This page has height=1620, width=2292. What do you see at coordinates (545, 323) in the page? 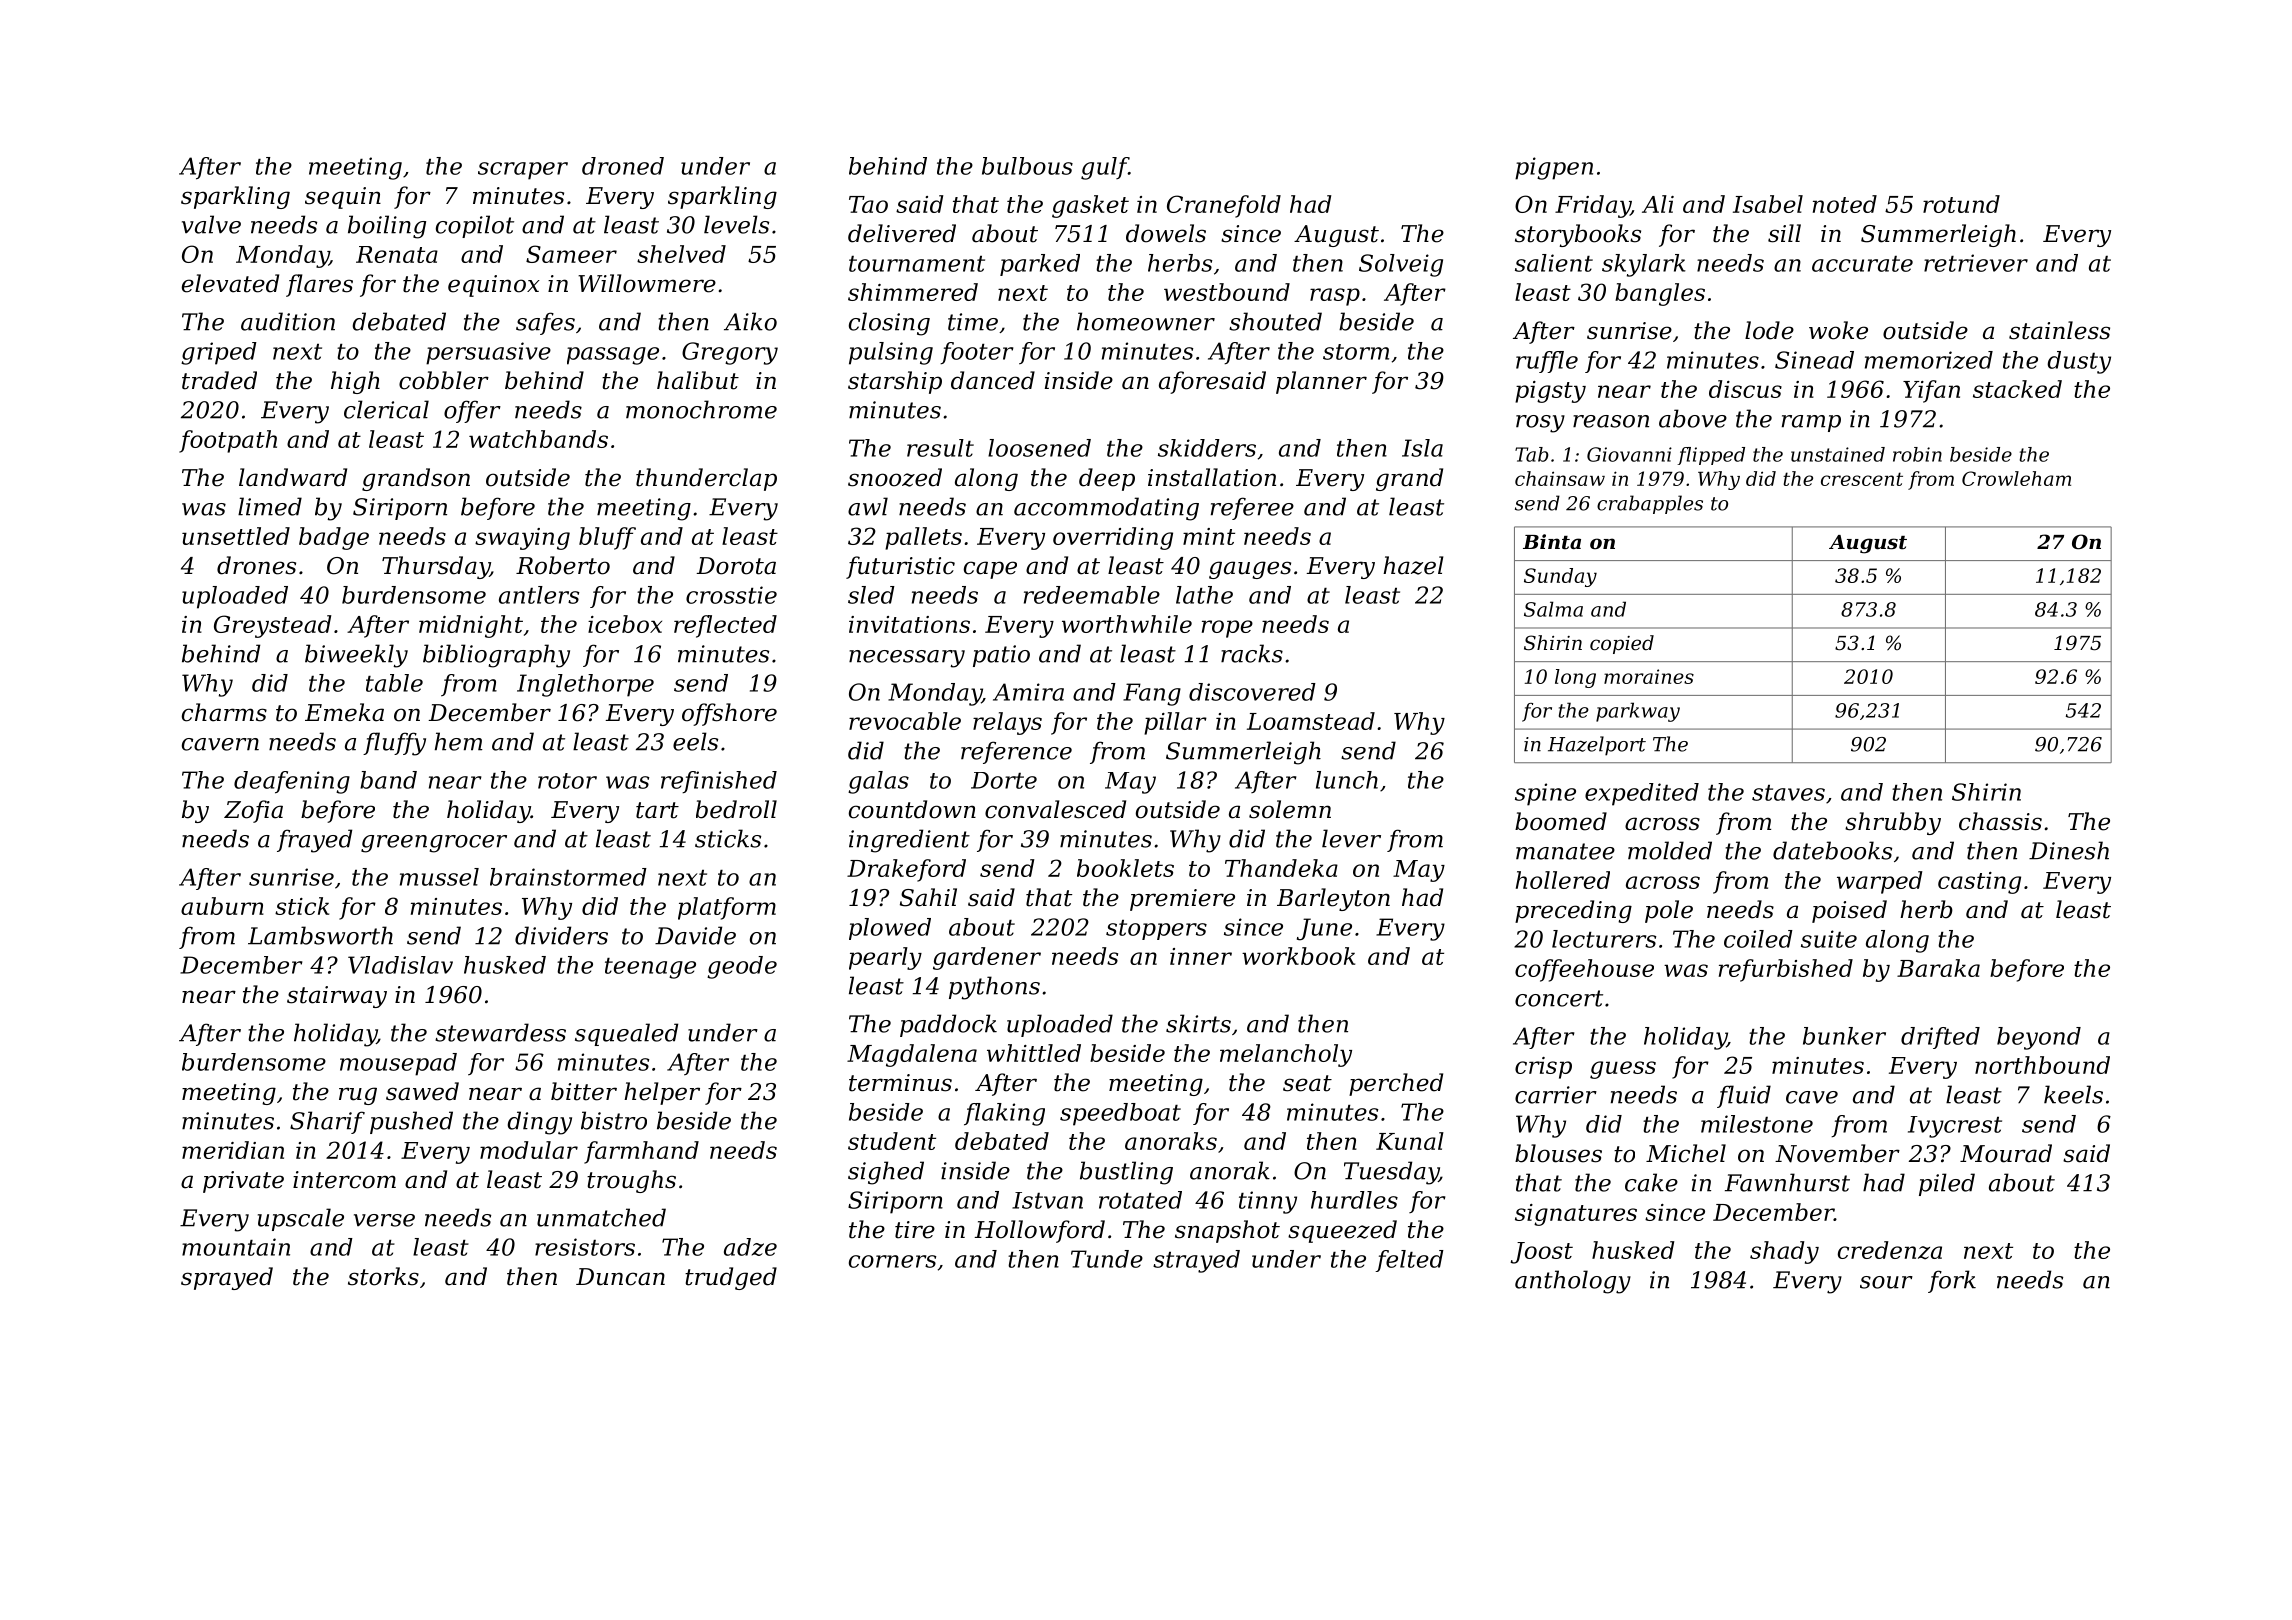
I see `safes` at bounding box center [545, 323].
